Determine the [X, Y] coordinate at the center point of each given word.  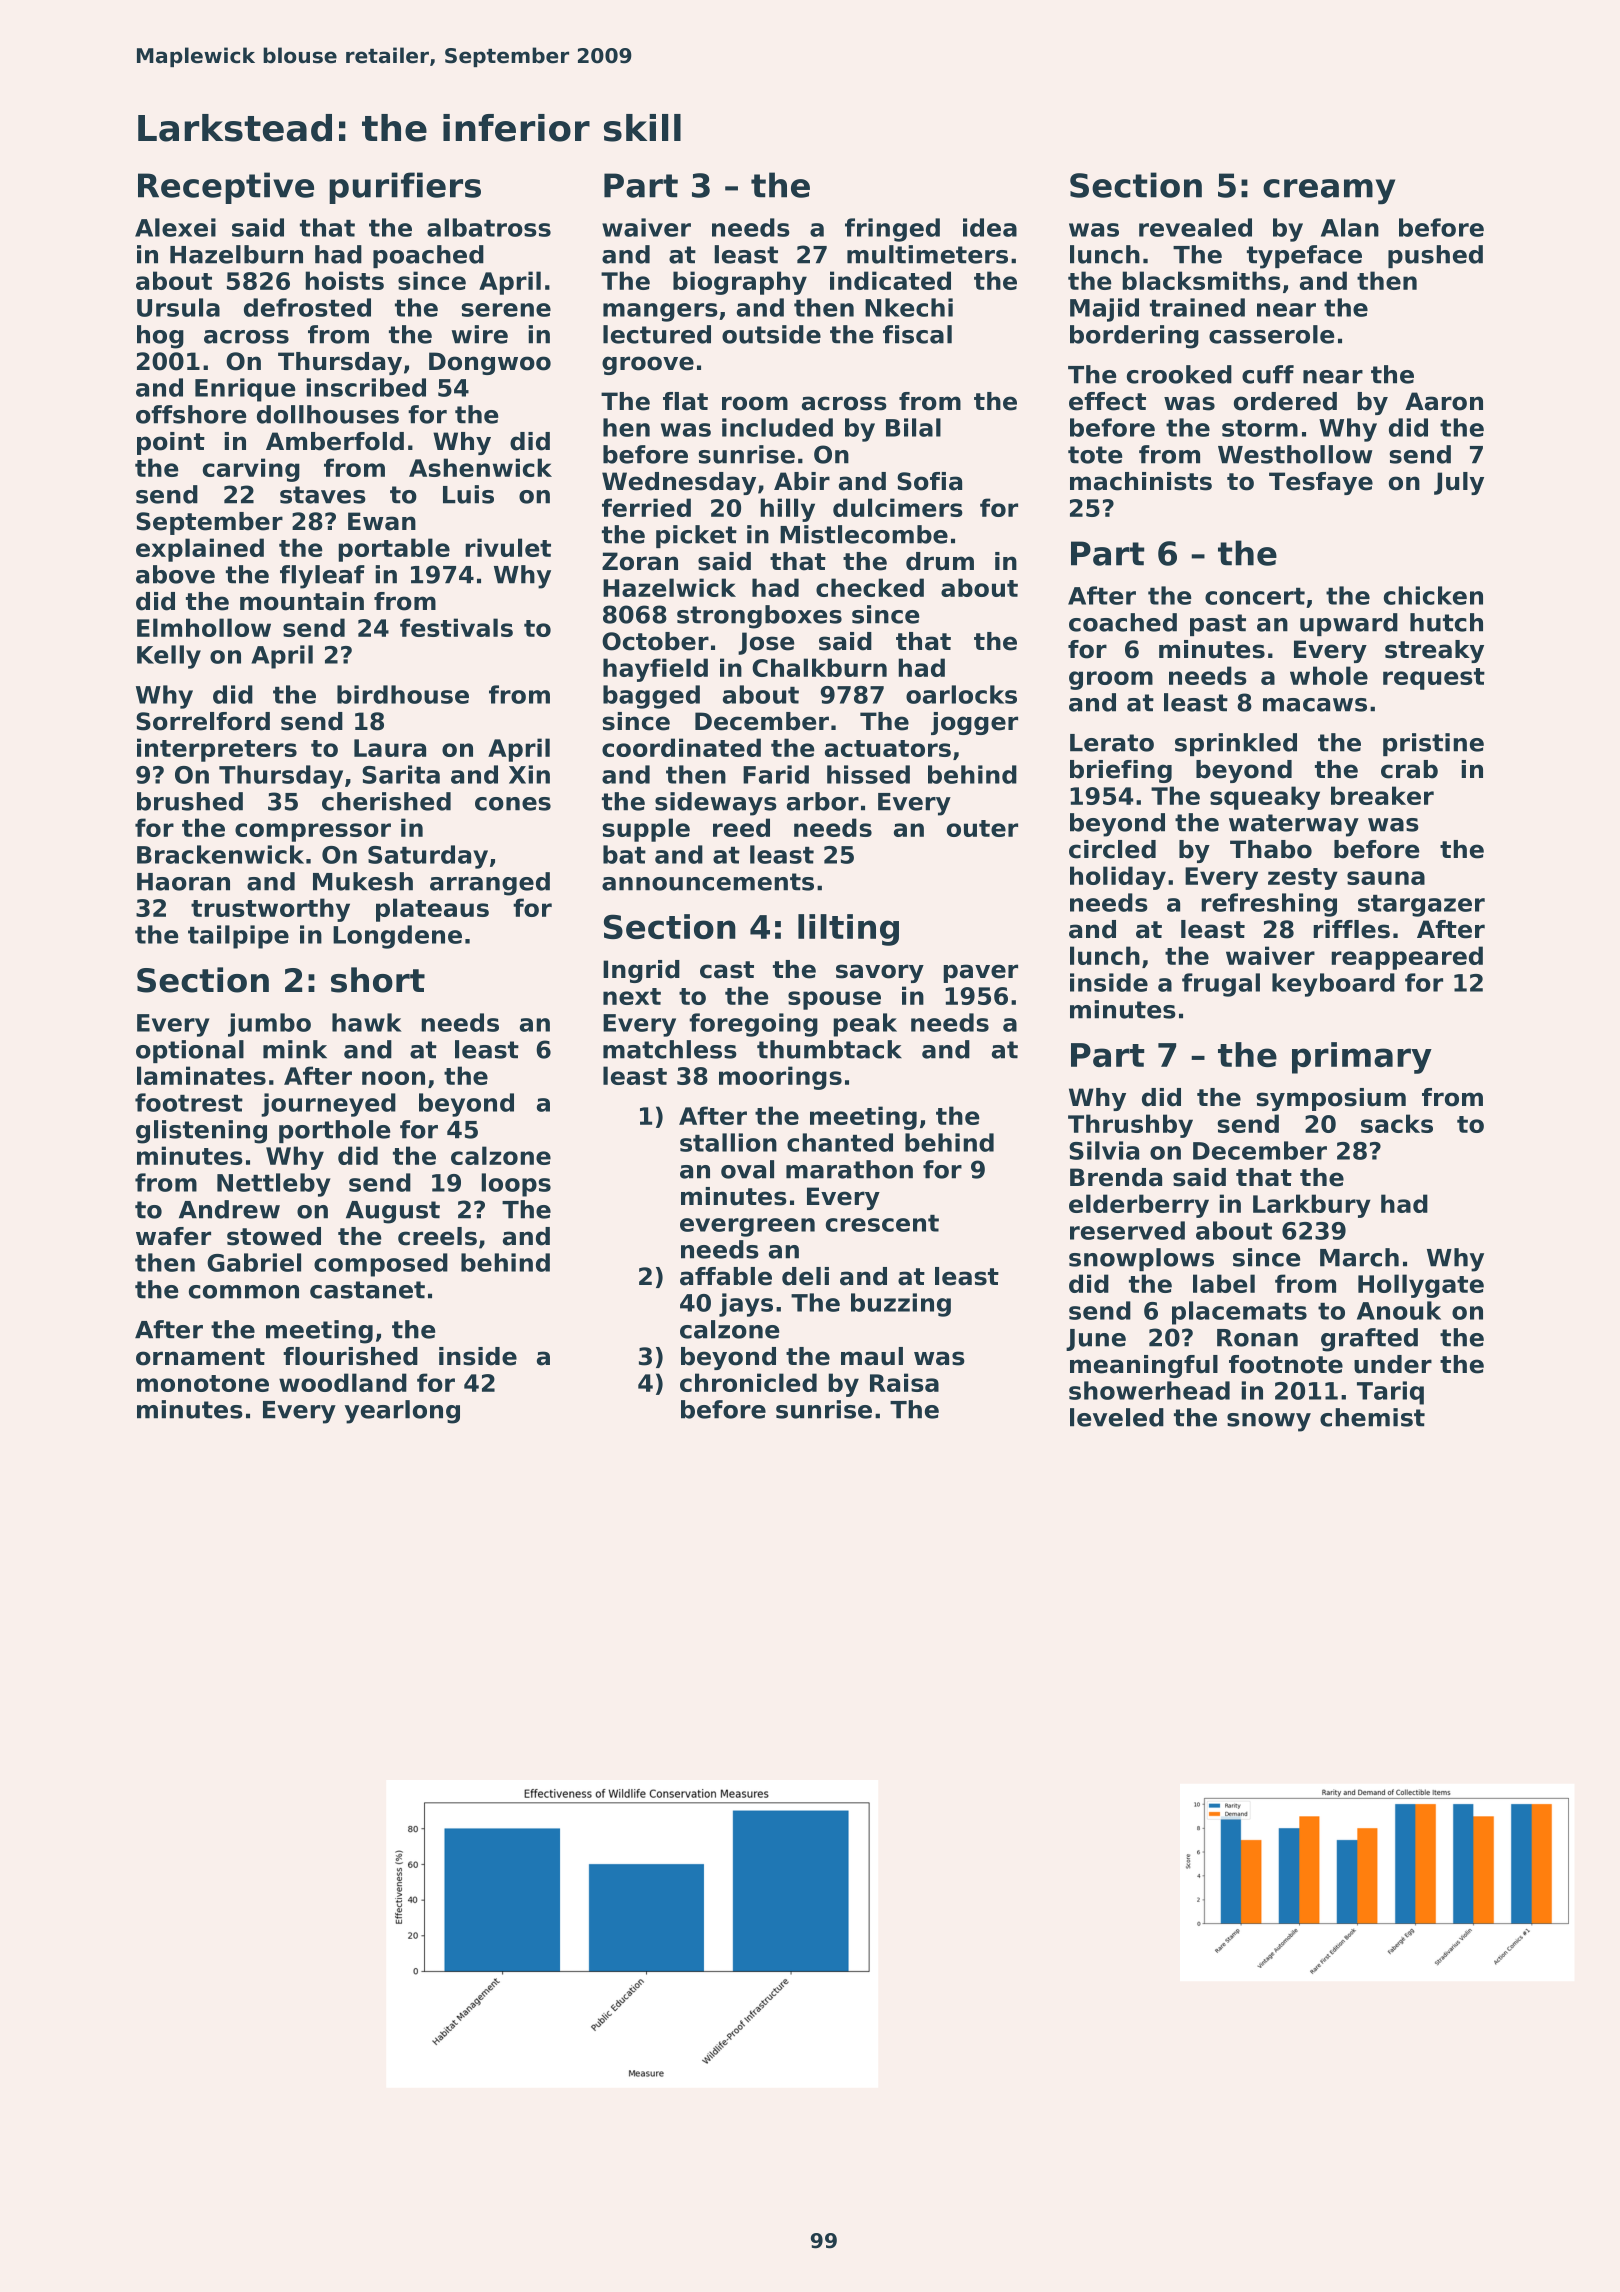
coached [1123, 622]
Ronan [1257, 1338]
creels [437, 1236]
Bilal [913, 427]
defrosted [307, 307]
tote [1095, 455]
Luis [468, 494]
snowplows [1141, 1259]
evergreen [747, 1227]
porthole [334, 1131]
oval [747, 1169]
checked [870, 587]
